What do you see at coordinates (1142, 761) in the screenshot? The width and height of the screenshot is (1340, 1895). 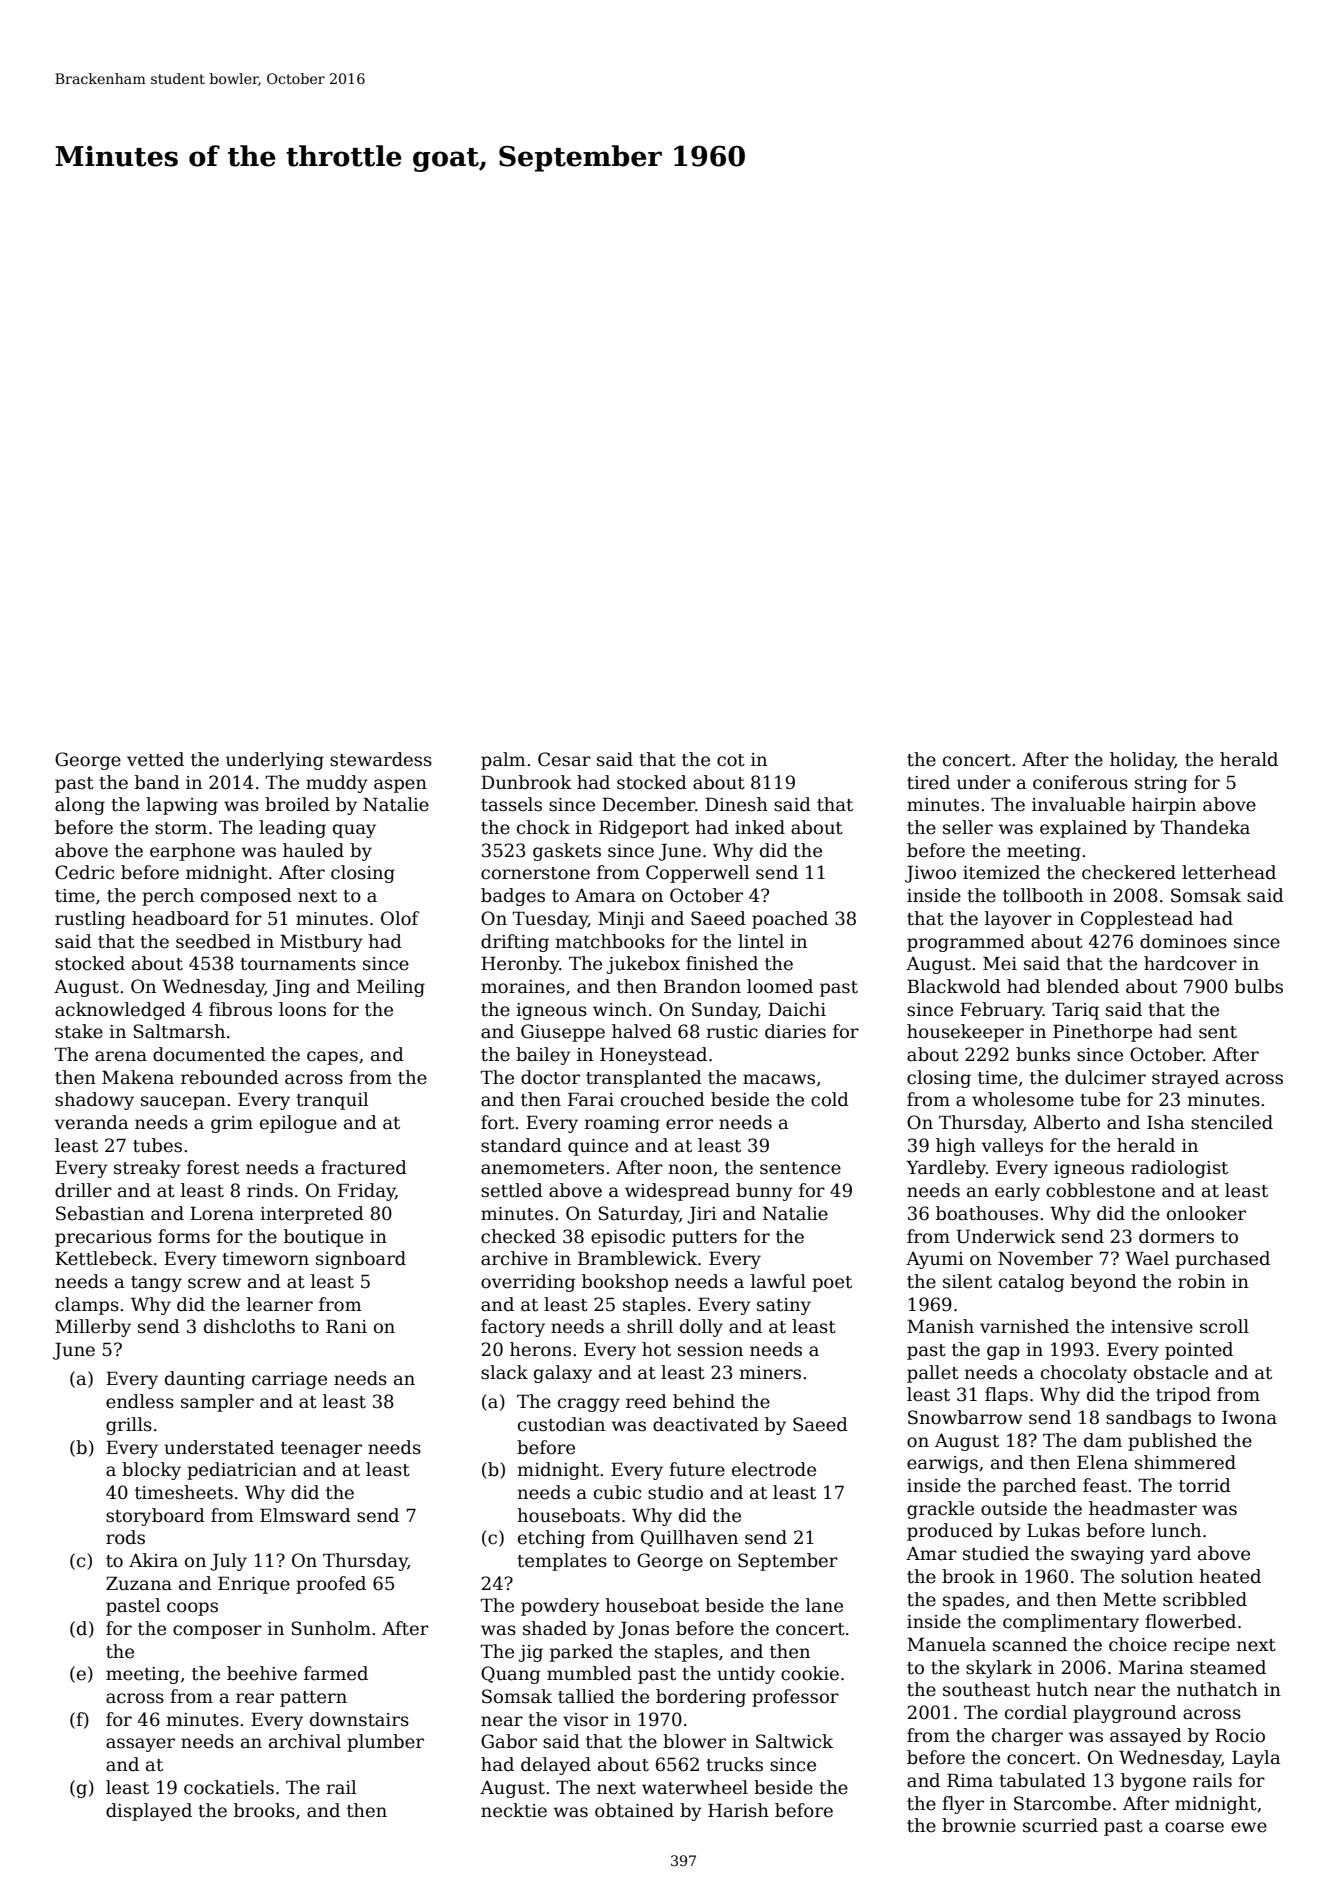 I see `holiday` at bounding box center [1142, 761].
